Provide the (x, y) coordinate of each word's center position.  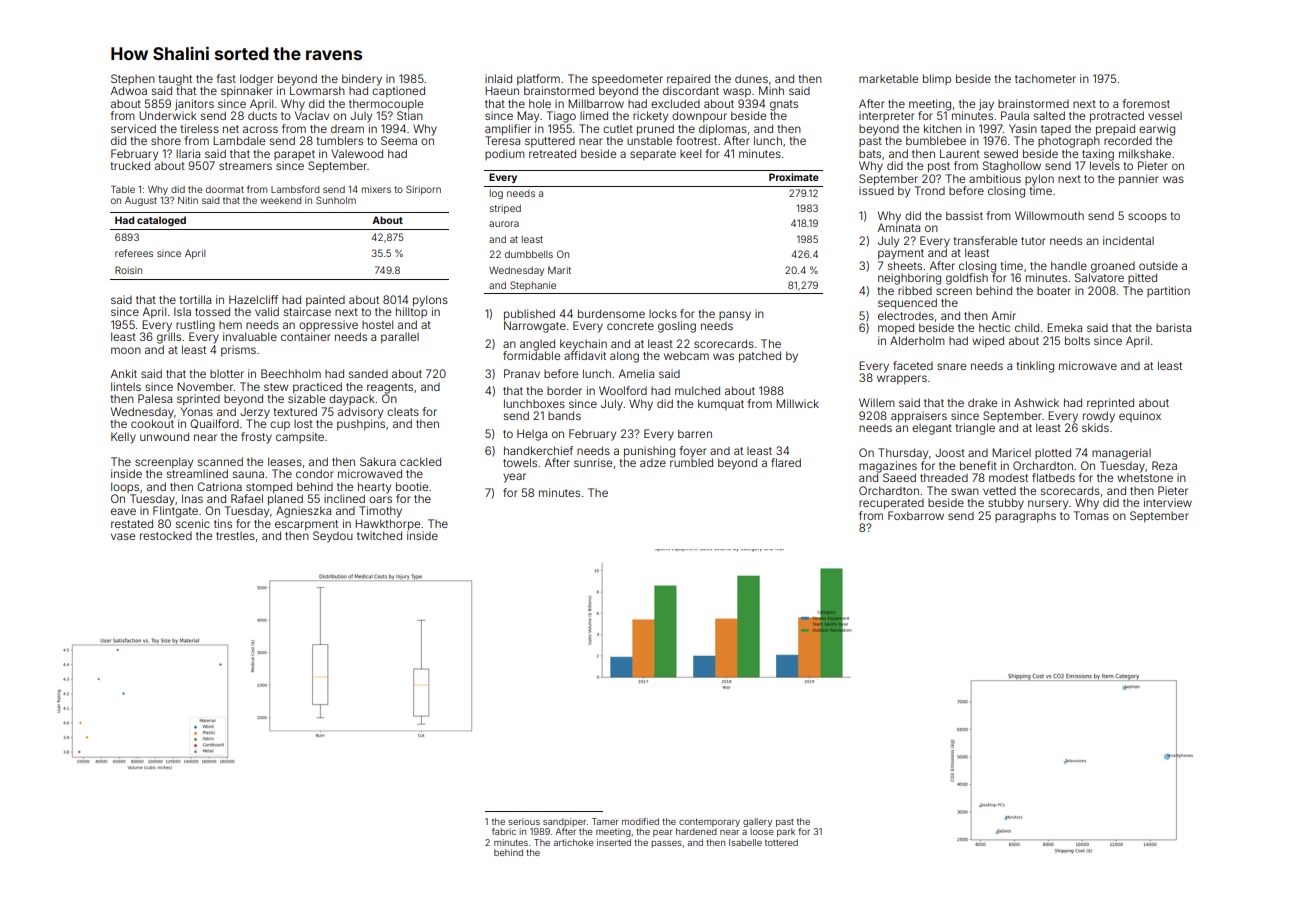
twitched (379, 535)
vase (123, 536)
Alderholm (917, 340)
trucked (130, 165)
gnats (784, 105)
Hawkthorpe (387, 525)
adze (653, 463)
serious (524, 821)
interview (1168, 502)
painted (325, 301)
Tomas (1091, 515)
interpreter (887, 116)
